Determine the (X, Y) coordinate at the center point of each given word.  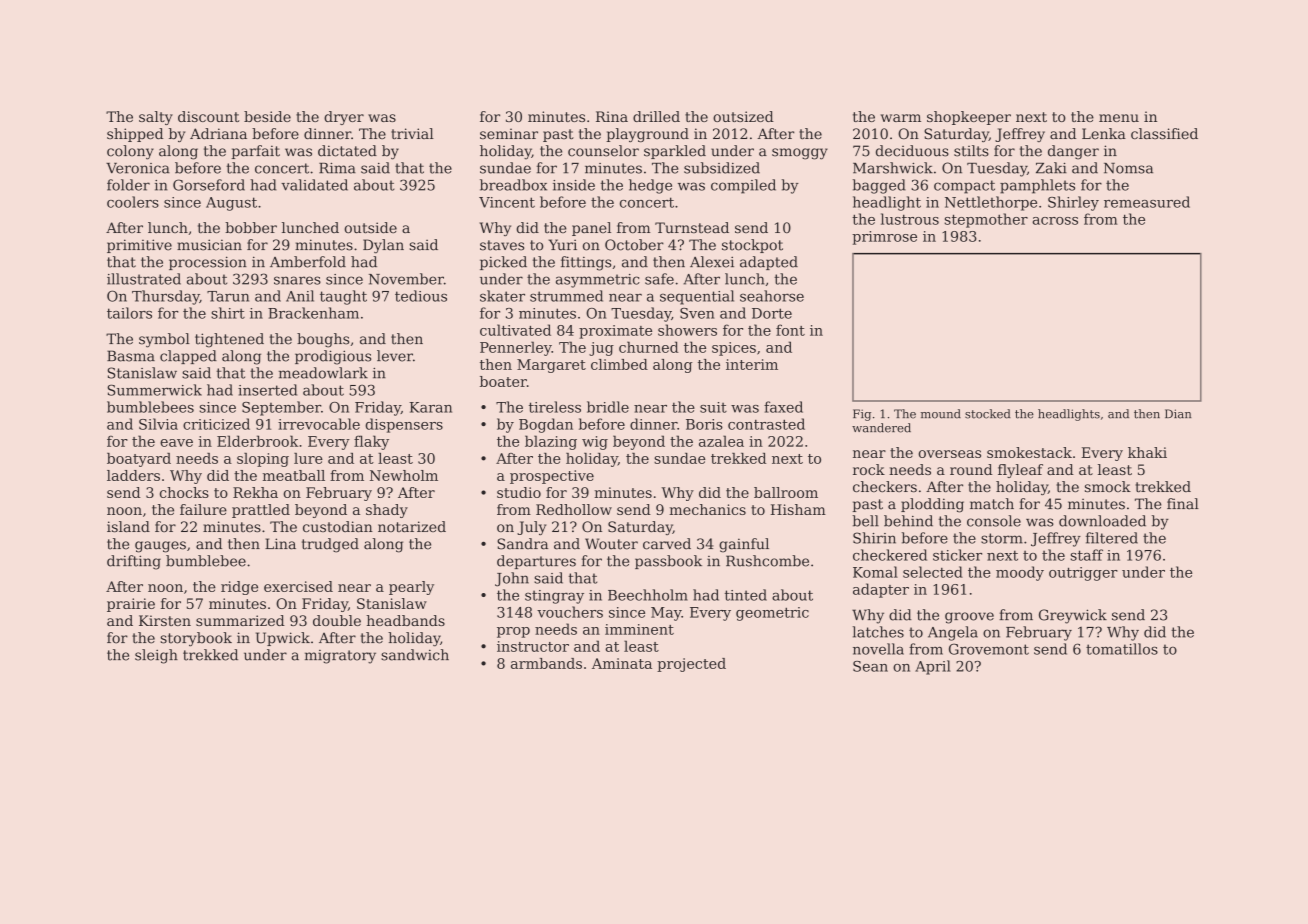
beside (267, 116)
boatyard (139, 460)
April (933, 667)
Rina (612, 116)
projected (691, 665)
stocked (988, 414)
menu (1119, 118)
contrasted (766, 424)
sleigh (156, 656)
